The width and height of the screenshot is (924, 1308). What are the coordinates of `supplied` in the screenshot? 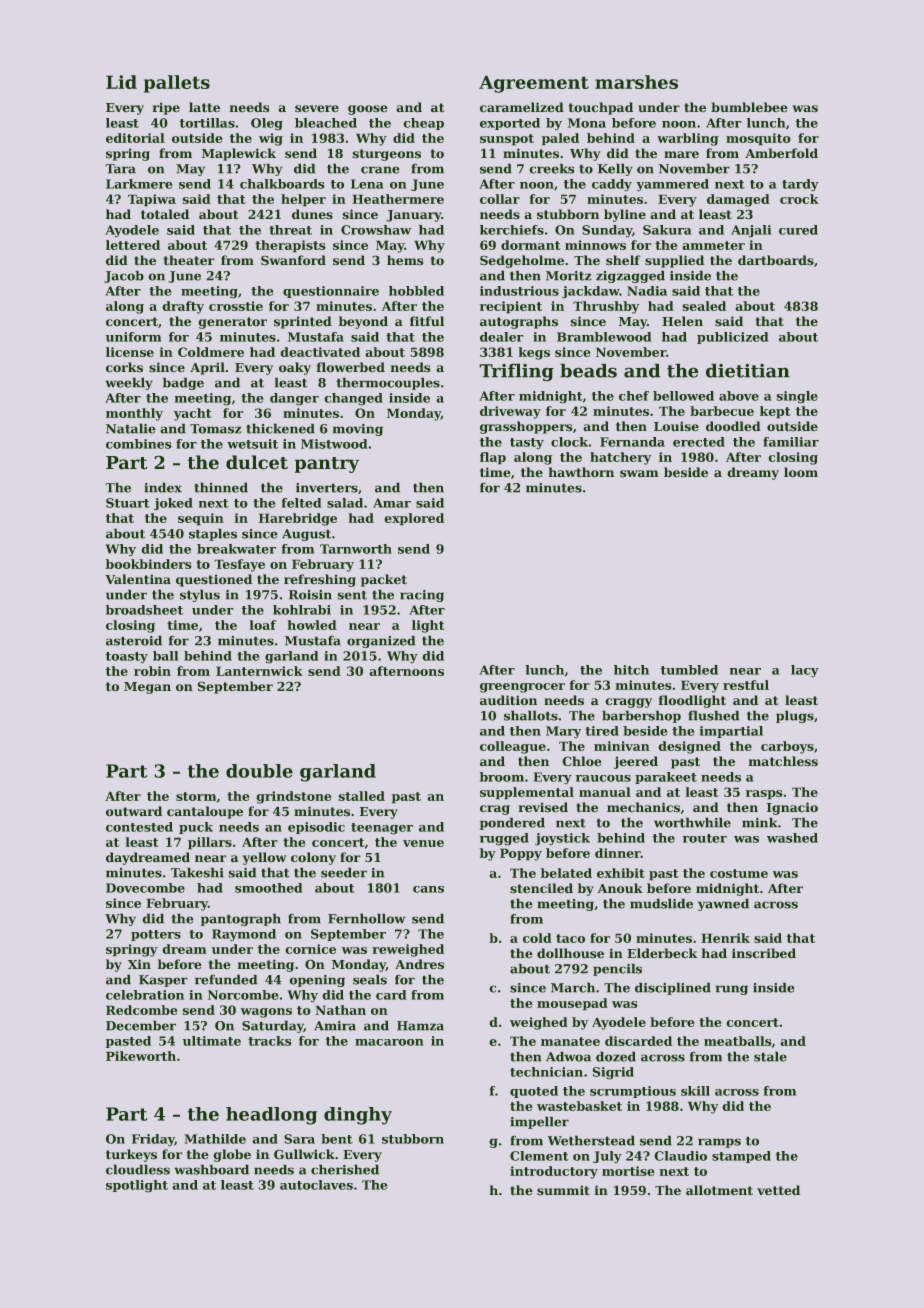 It's located at (674, 261).
